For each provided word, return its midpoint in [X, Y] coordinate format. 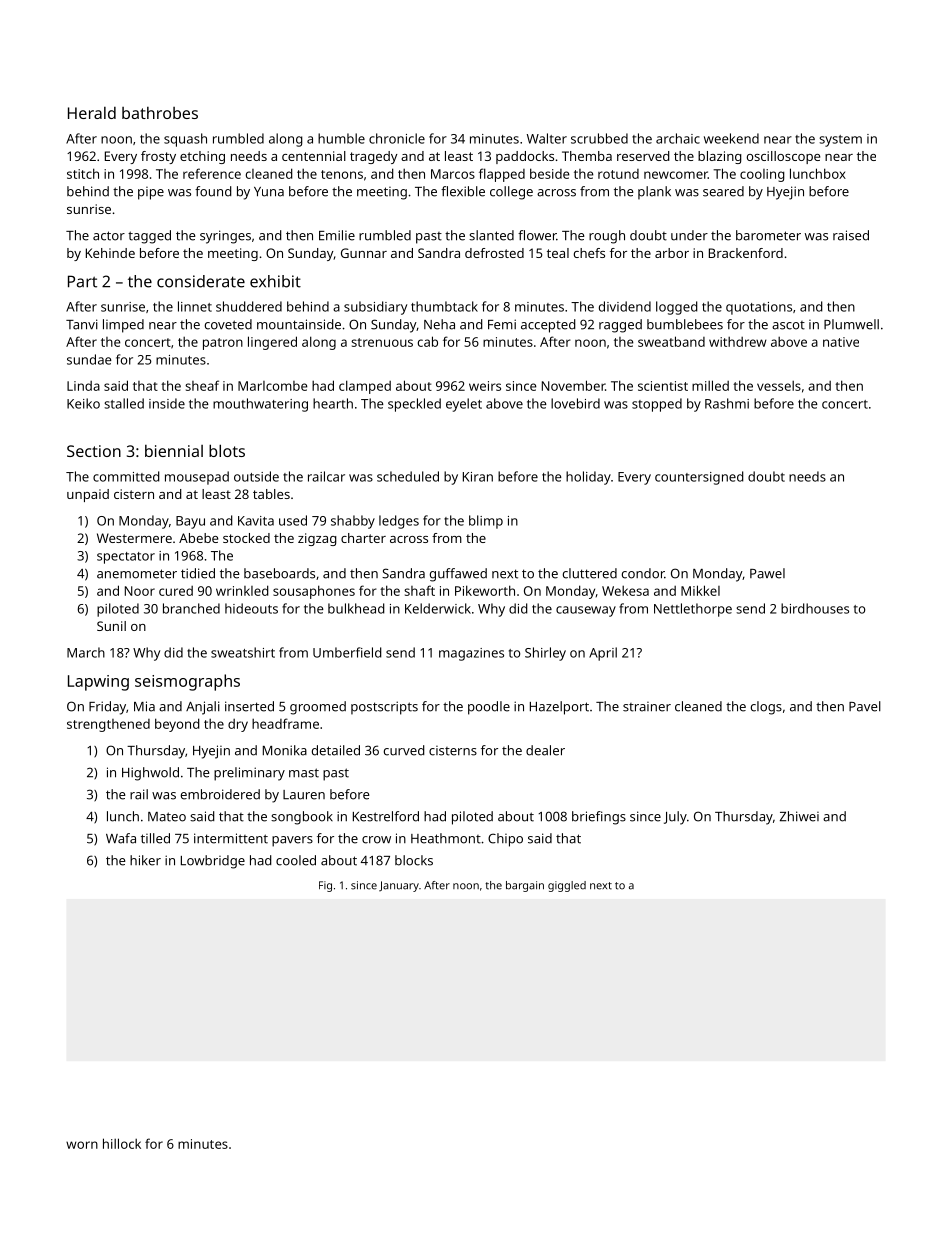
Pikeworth [485, 590]
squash [185, 140]
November [573, 385]
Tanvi [82, 324]
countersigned [699, 478]
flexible [463, 191]
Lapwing [98, 683]
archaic [678, 138]
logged [677, 308]
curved [404, 750]
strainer [647, 707]
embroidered [220, 794]
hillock [122, 1143]
